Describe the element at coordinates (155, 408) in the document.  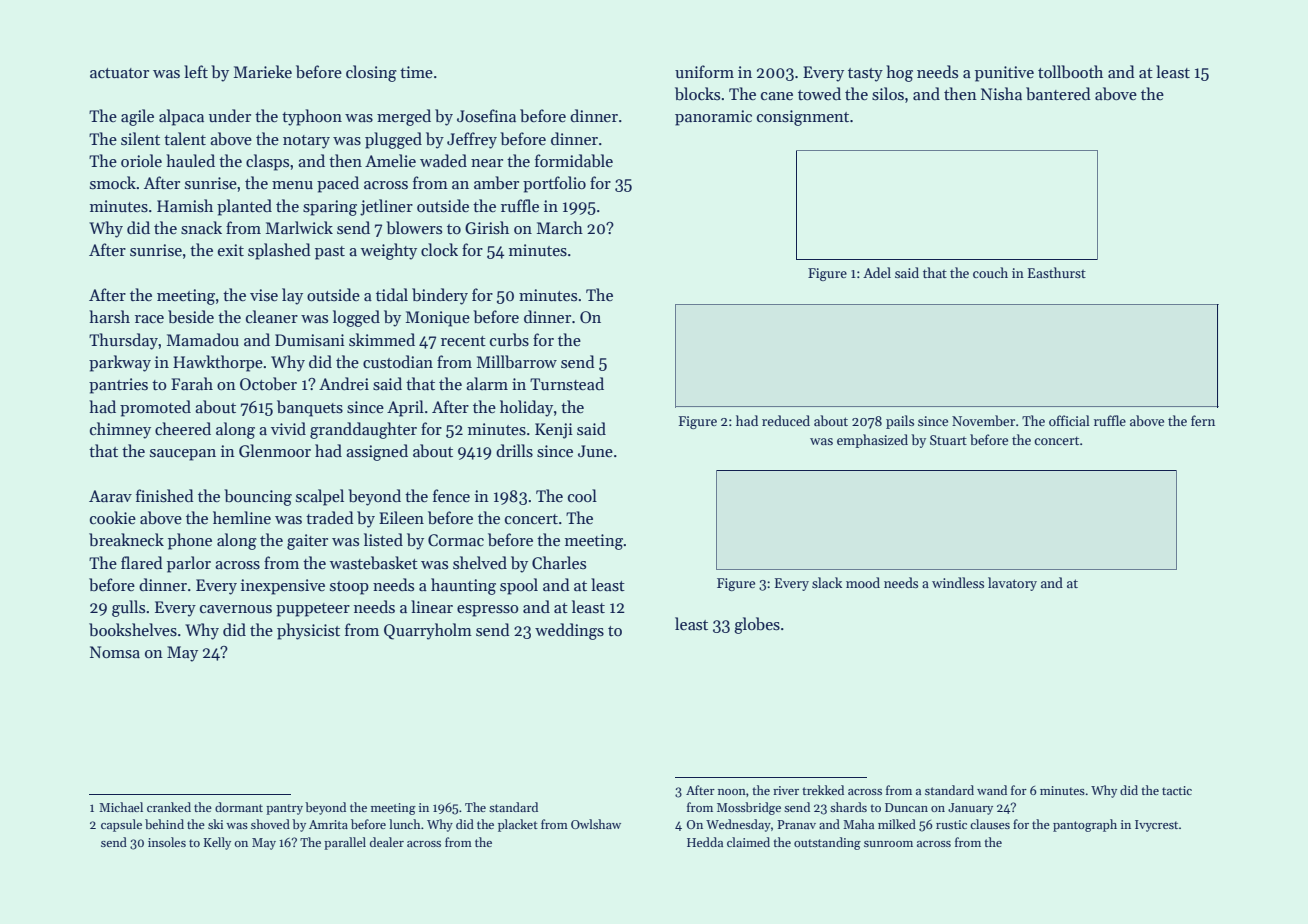
I see `promoted` at that location.
